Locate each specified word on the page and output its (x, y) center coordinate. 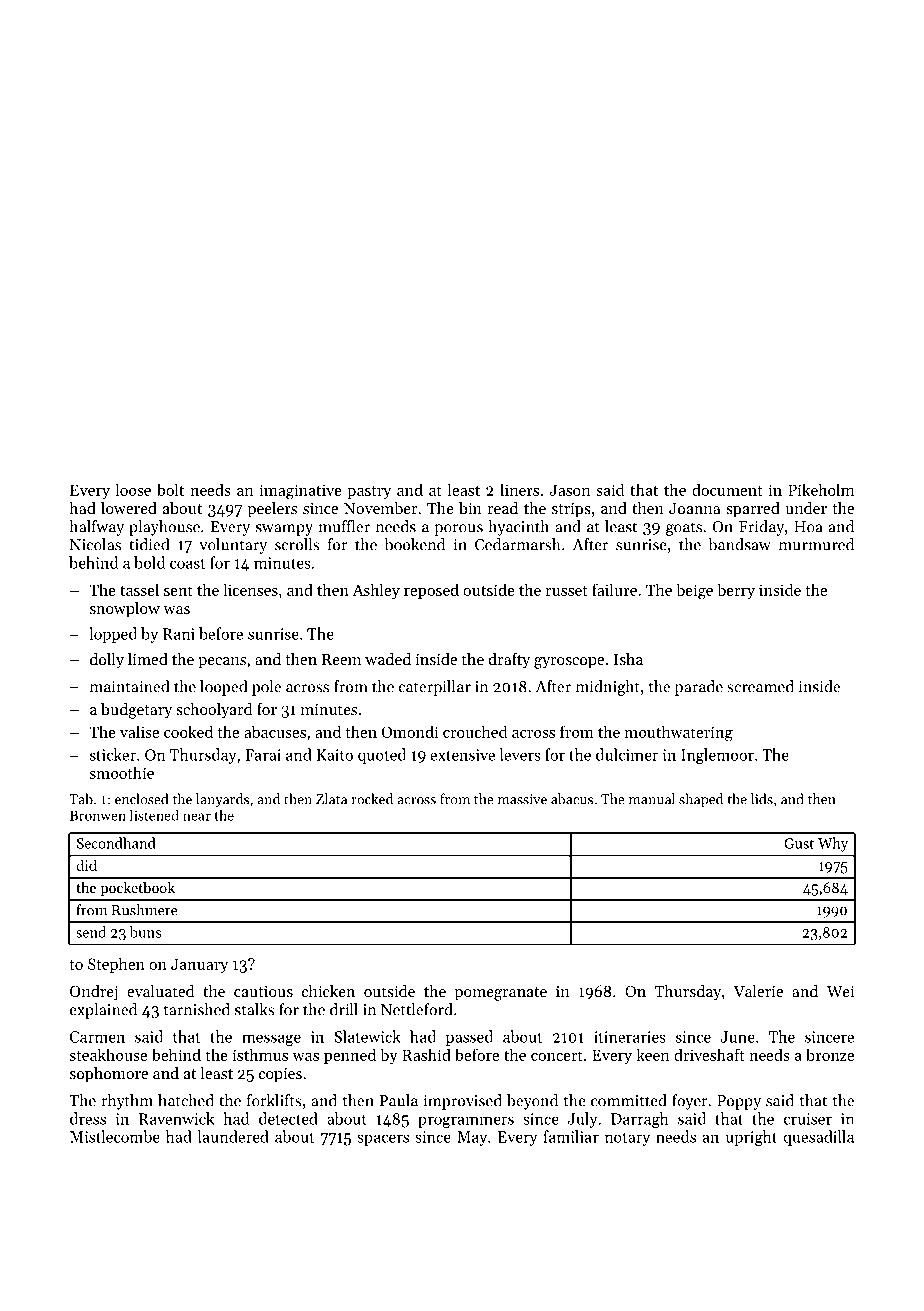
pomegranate (501, 994)
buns (145, 932)
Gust (799, 843)
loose (133, 489)
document (727, 489)
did (86, 865)
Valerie (758, 991)
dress (88, 1118)
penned (350, 1056)
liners (519, 489)
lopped (113, 635)
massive (522, 799)
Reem (341, 659)
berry (736, 591)
